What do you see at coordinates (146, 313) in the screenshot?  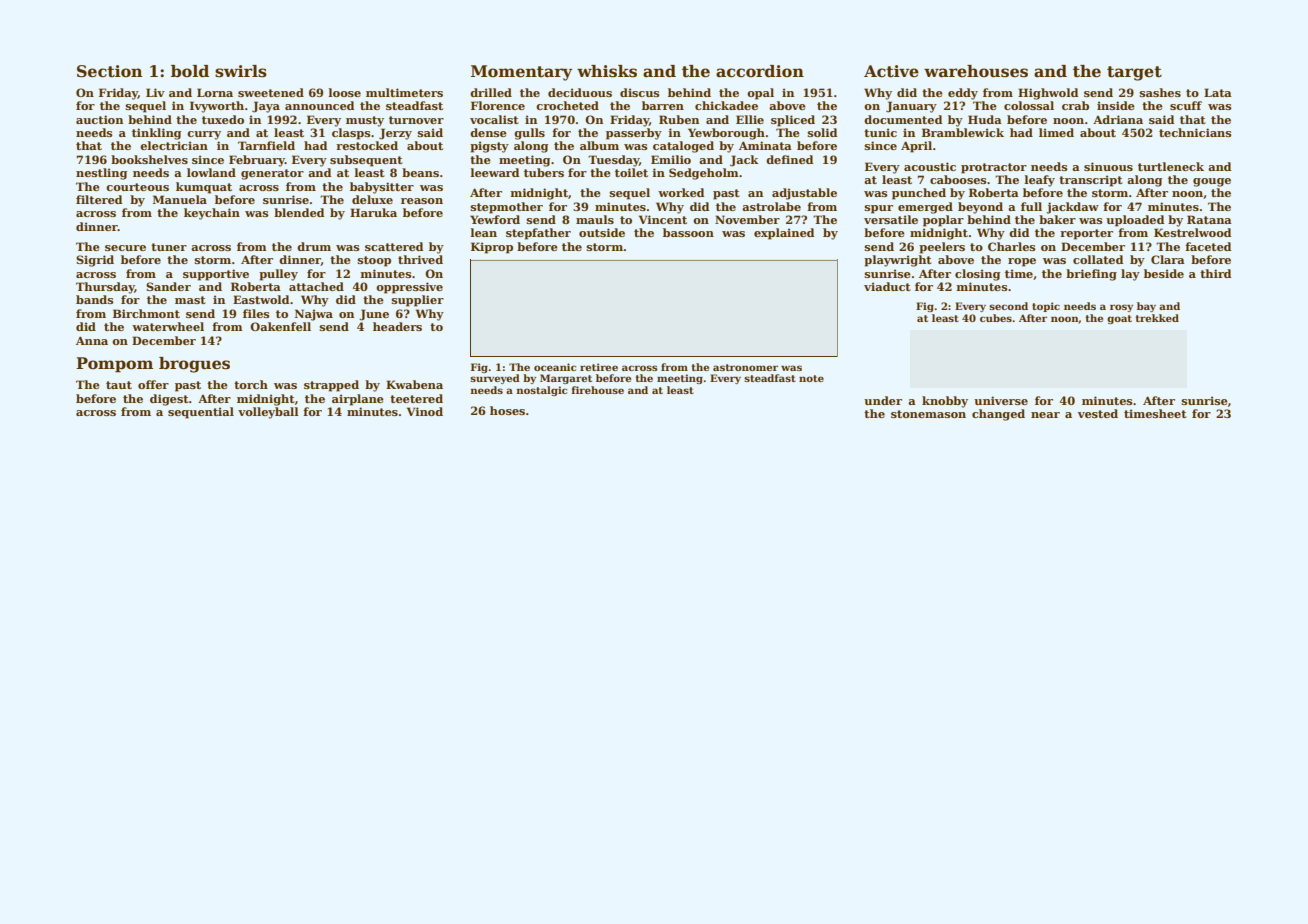 I see `Birchmont` at bounding box center [146, 313].
